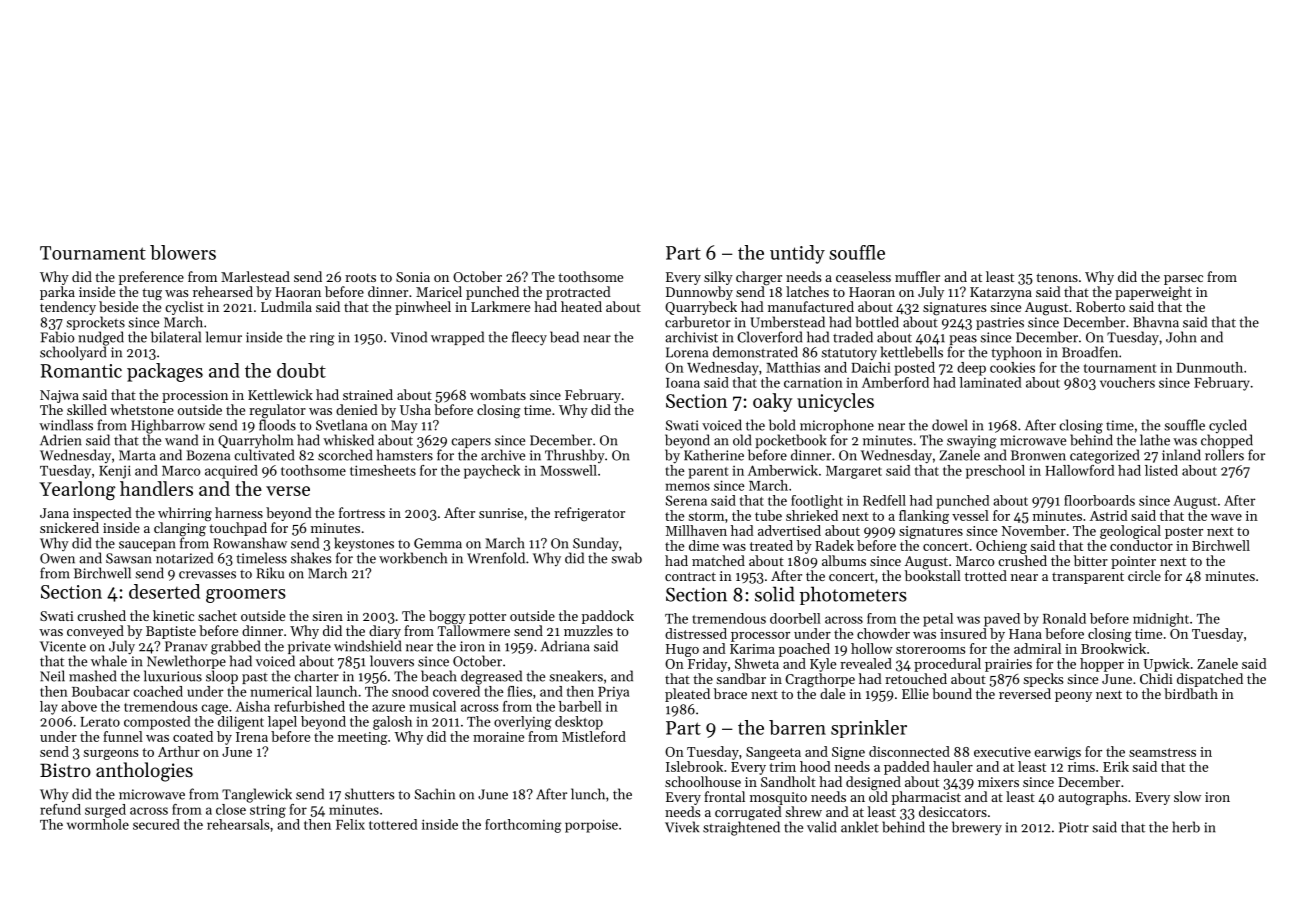 The height and width of the page is (924, 1308). What do you see at coordinates (95, 323) in the page?
I see `sprockets` at bounding box center [95, 323].
